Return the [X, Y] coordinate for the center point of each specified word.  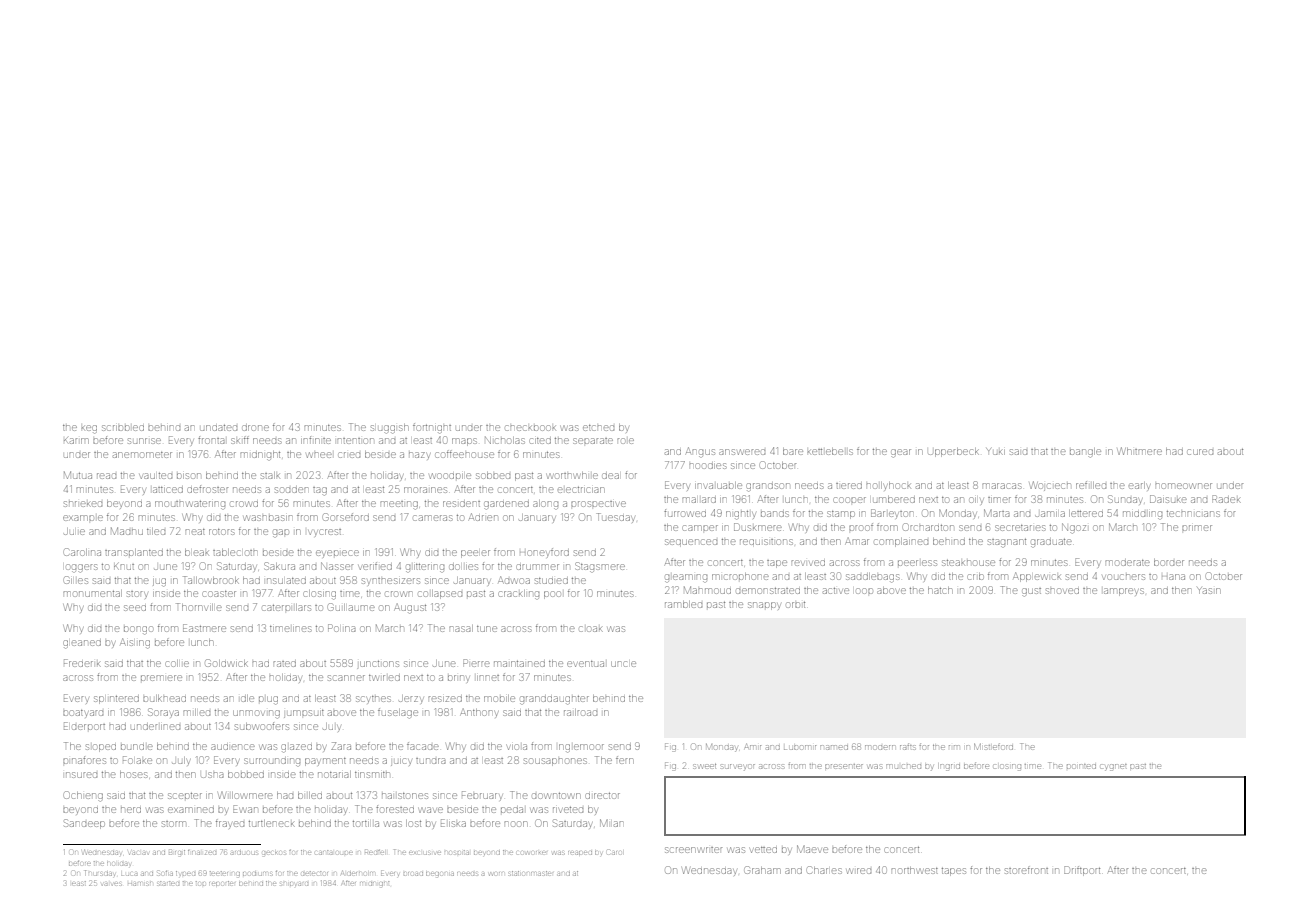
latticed [168, 490]
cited [540, 441]
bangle [1085, 453]
